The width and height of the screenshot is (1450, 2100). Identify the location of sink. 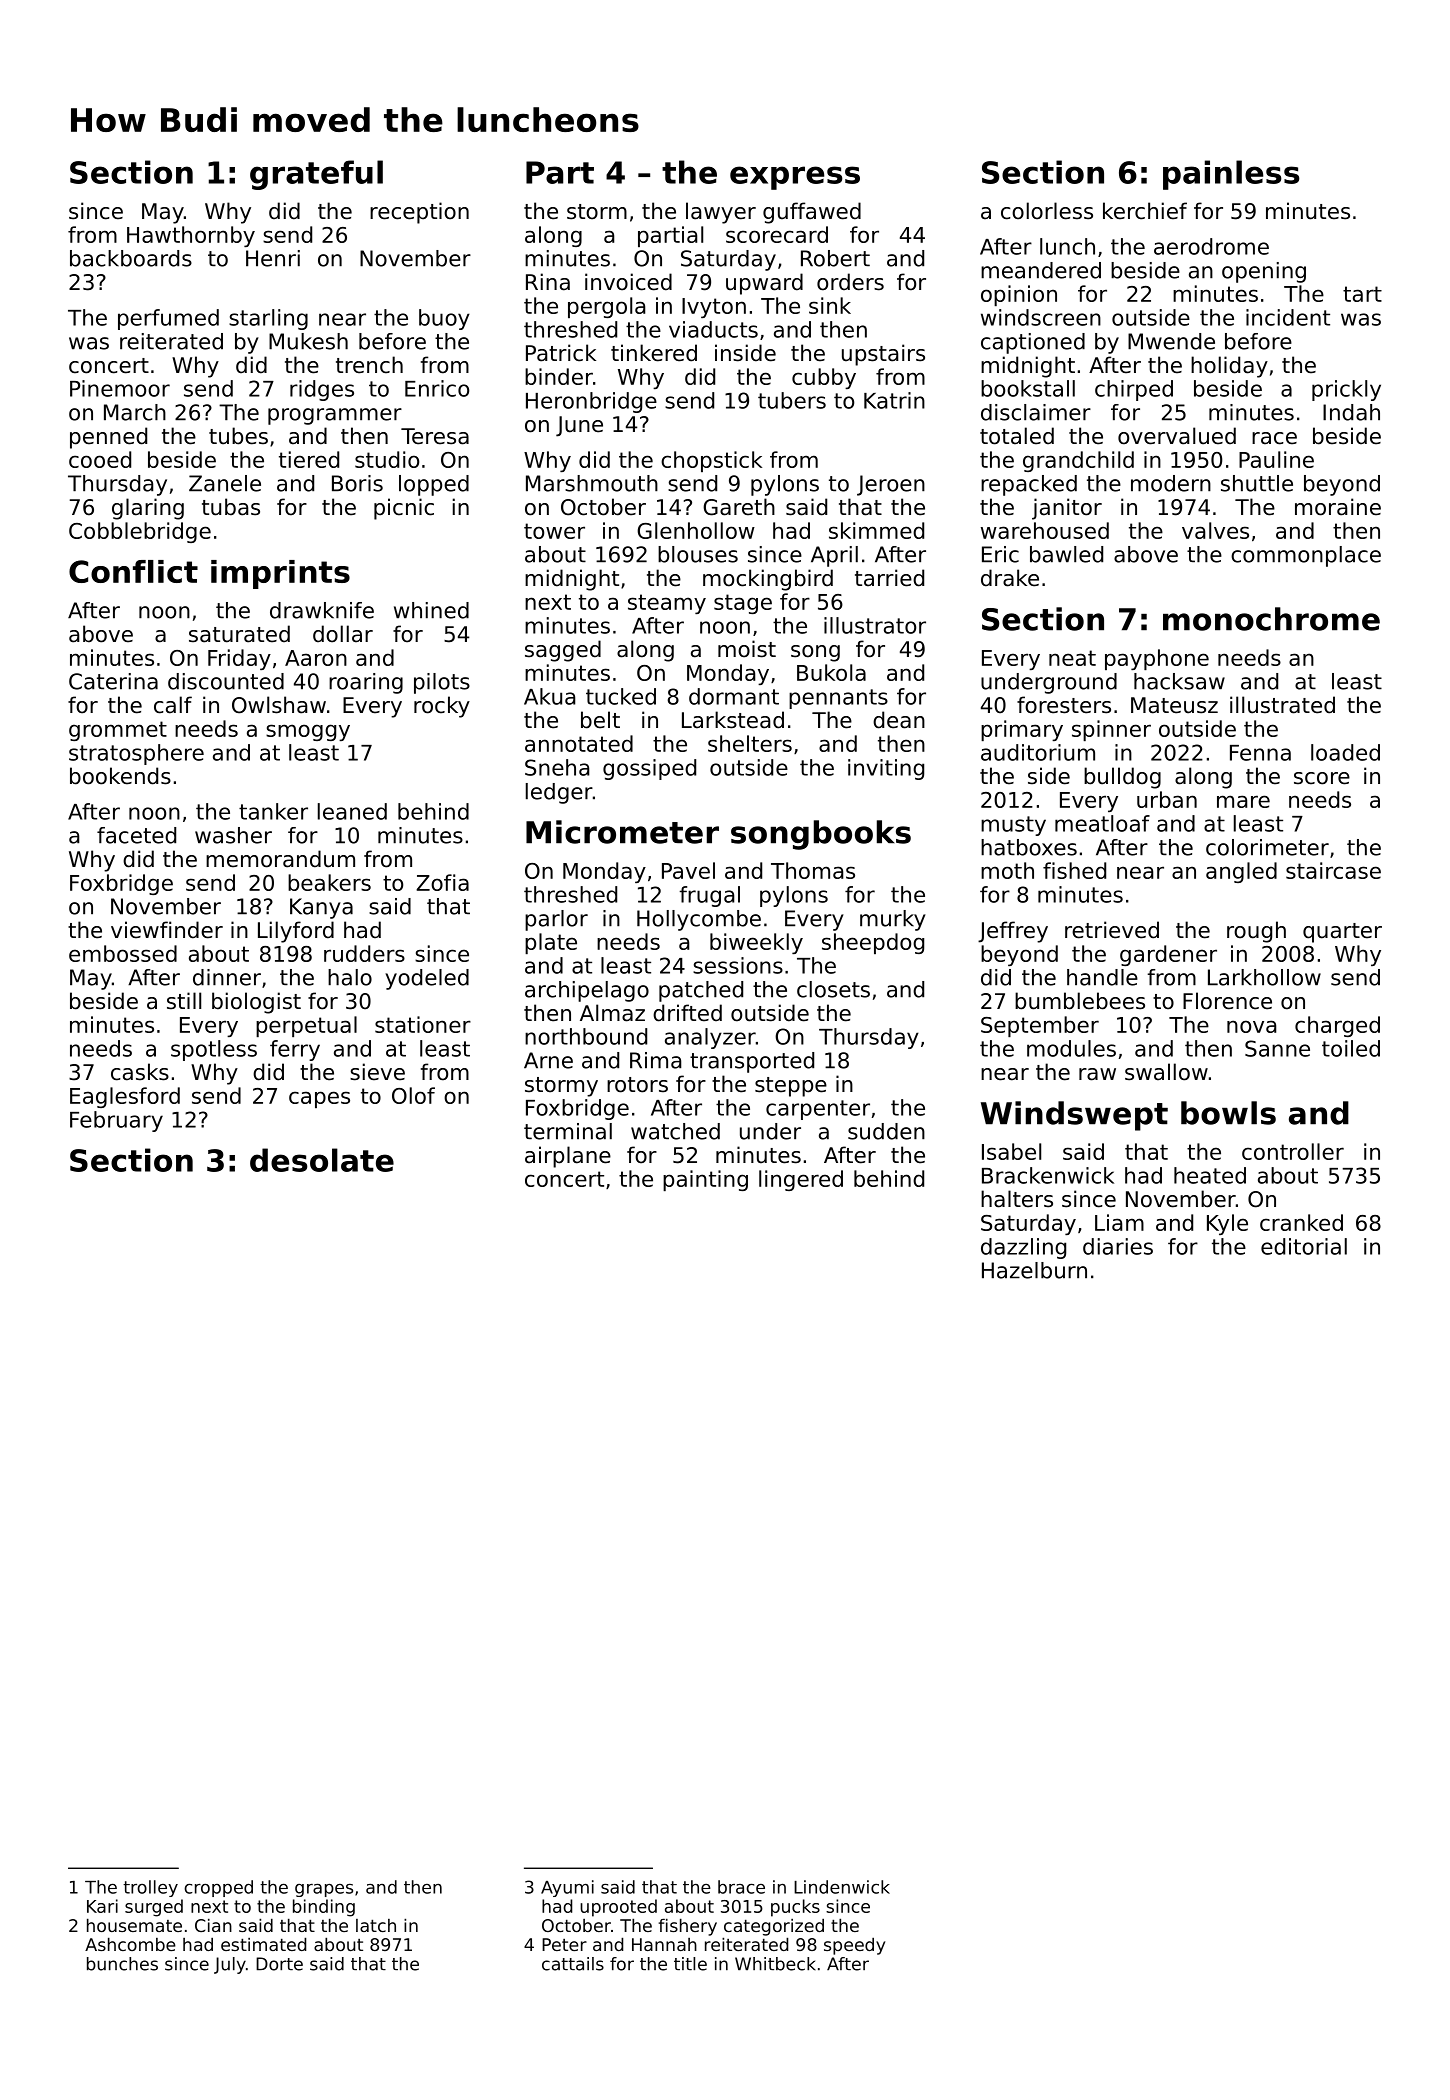
(830, 305).
